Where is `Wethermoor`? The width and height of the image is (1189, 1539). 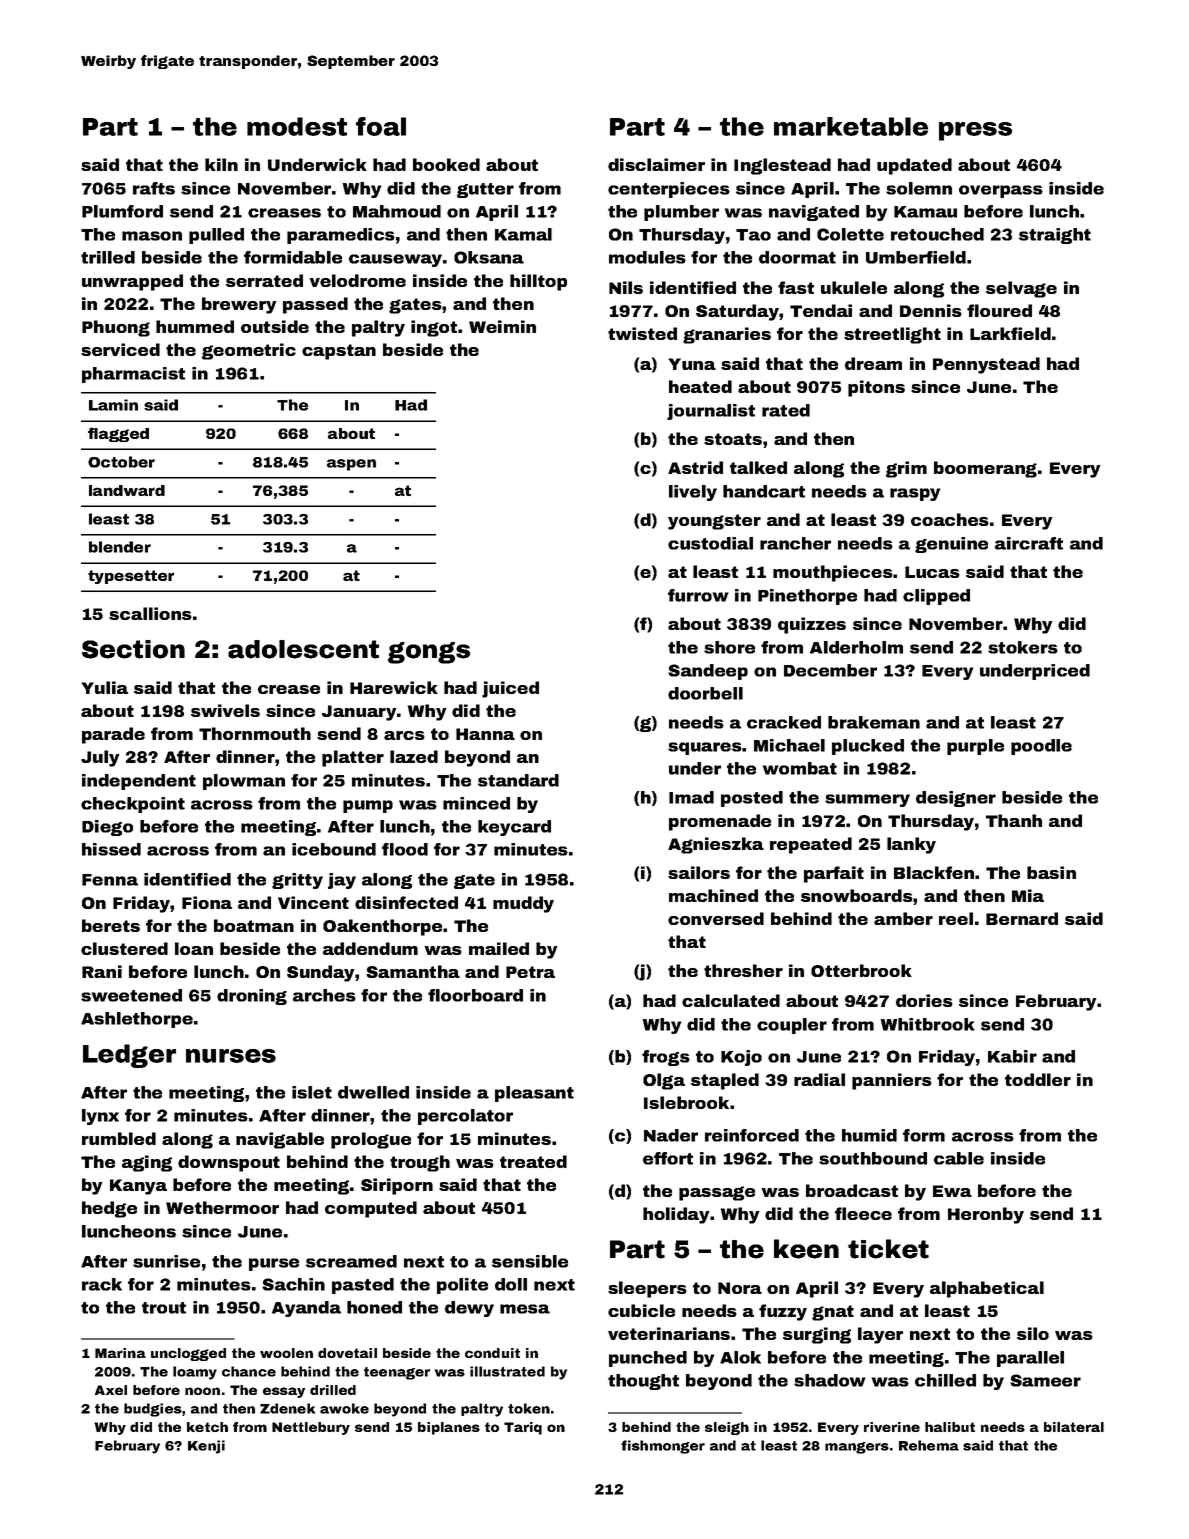 Wethermoor is located at coordinates (222, 1207).
